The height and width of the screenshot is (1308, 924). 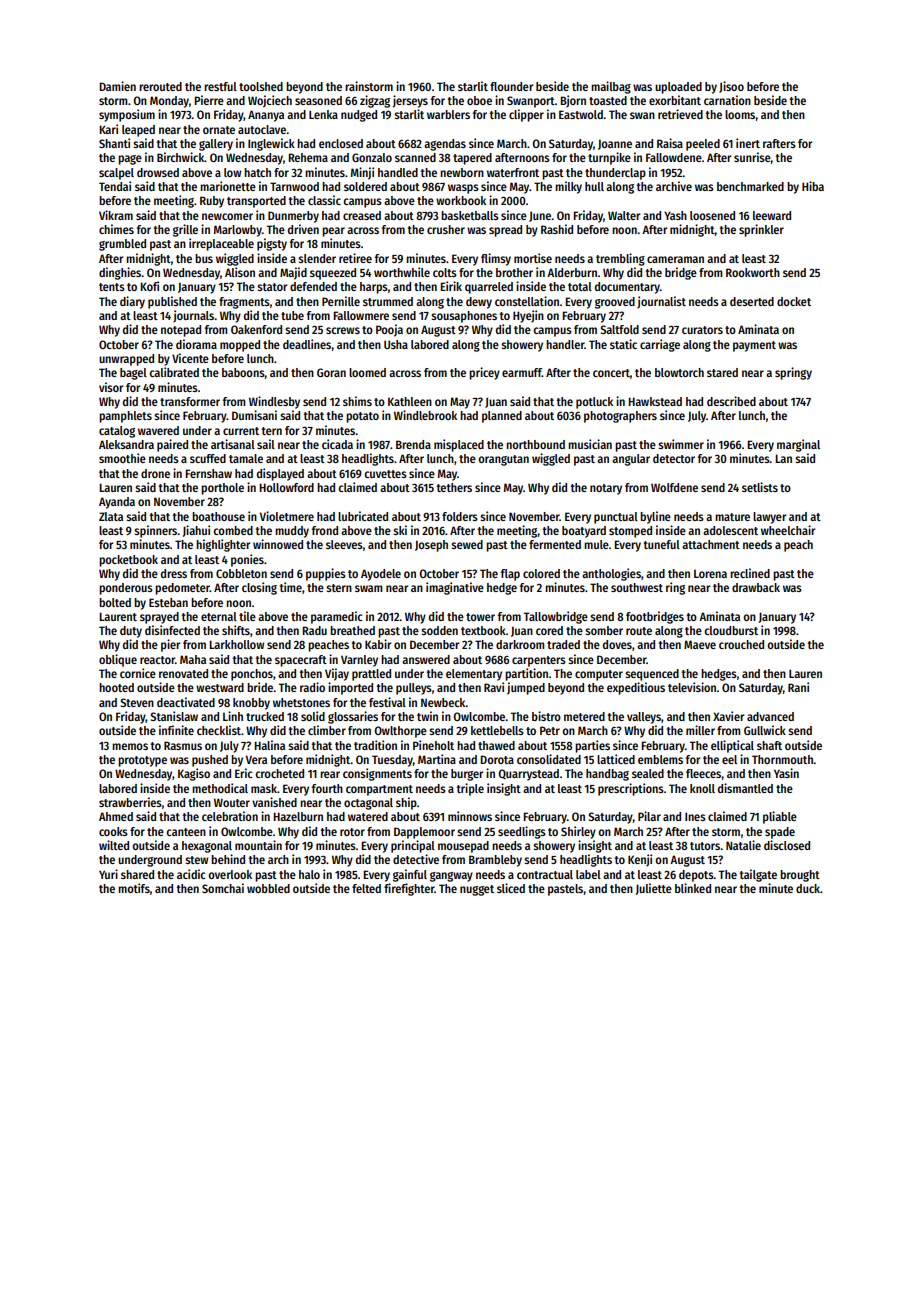 I want to click on Damien, so click(x=117, y=86).
